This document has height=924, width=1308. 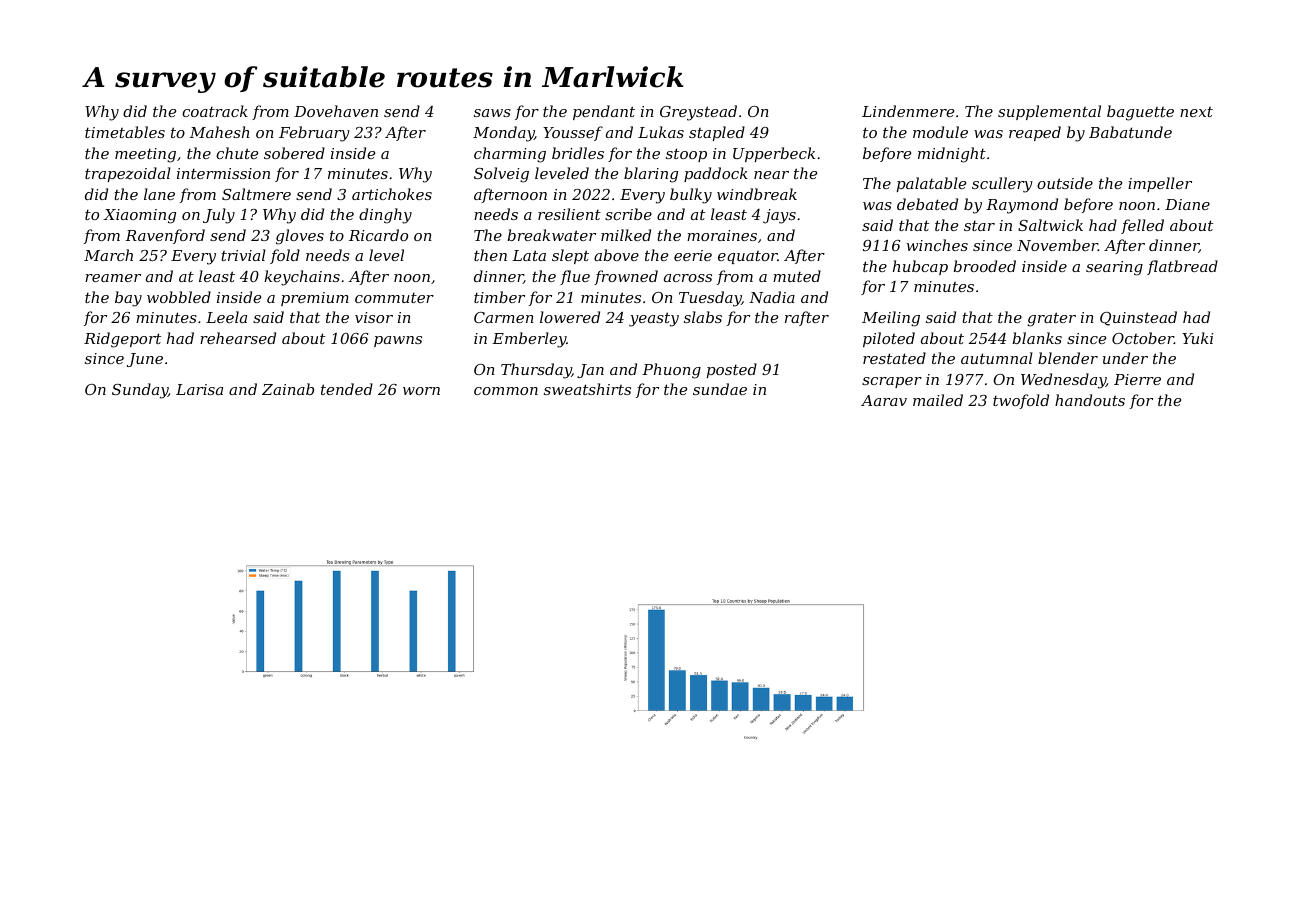 What do you see at coordinates (1196, 112) in the document?
I see `next` at bounding box center [1196, 112].
